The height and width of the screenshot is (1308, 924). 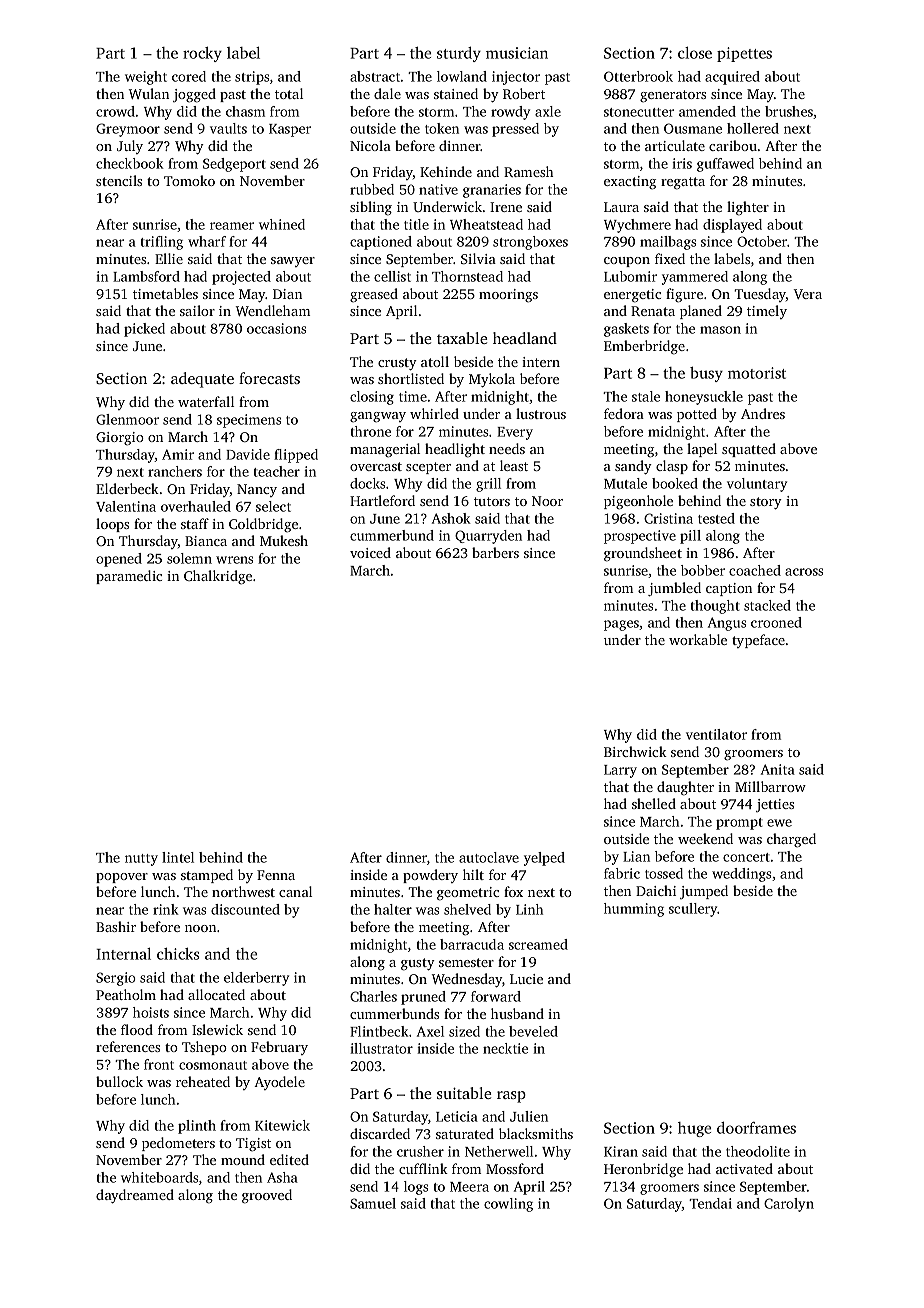 What do you see at coordinates (423, 998) in the screenshot?
I see `pruned` at bounding box center [423, 998].
